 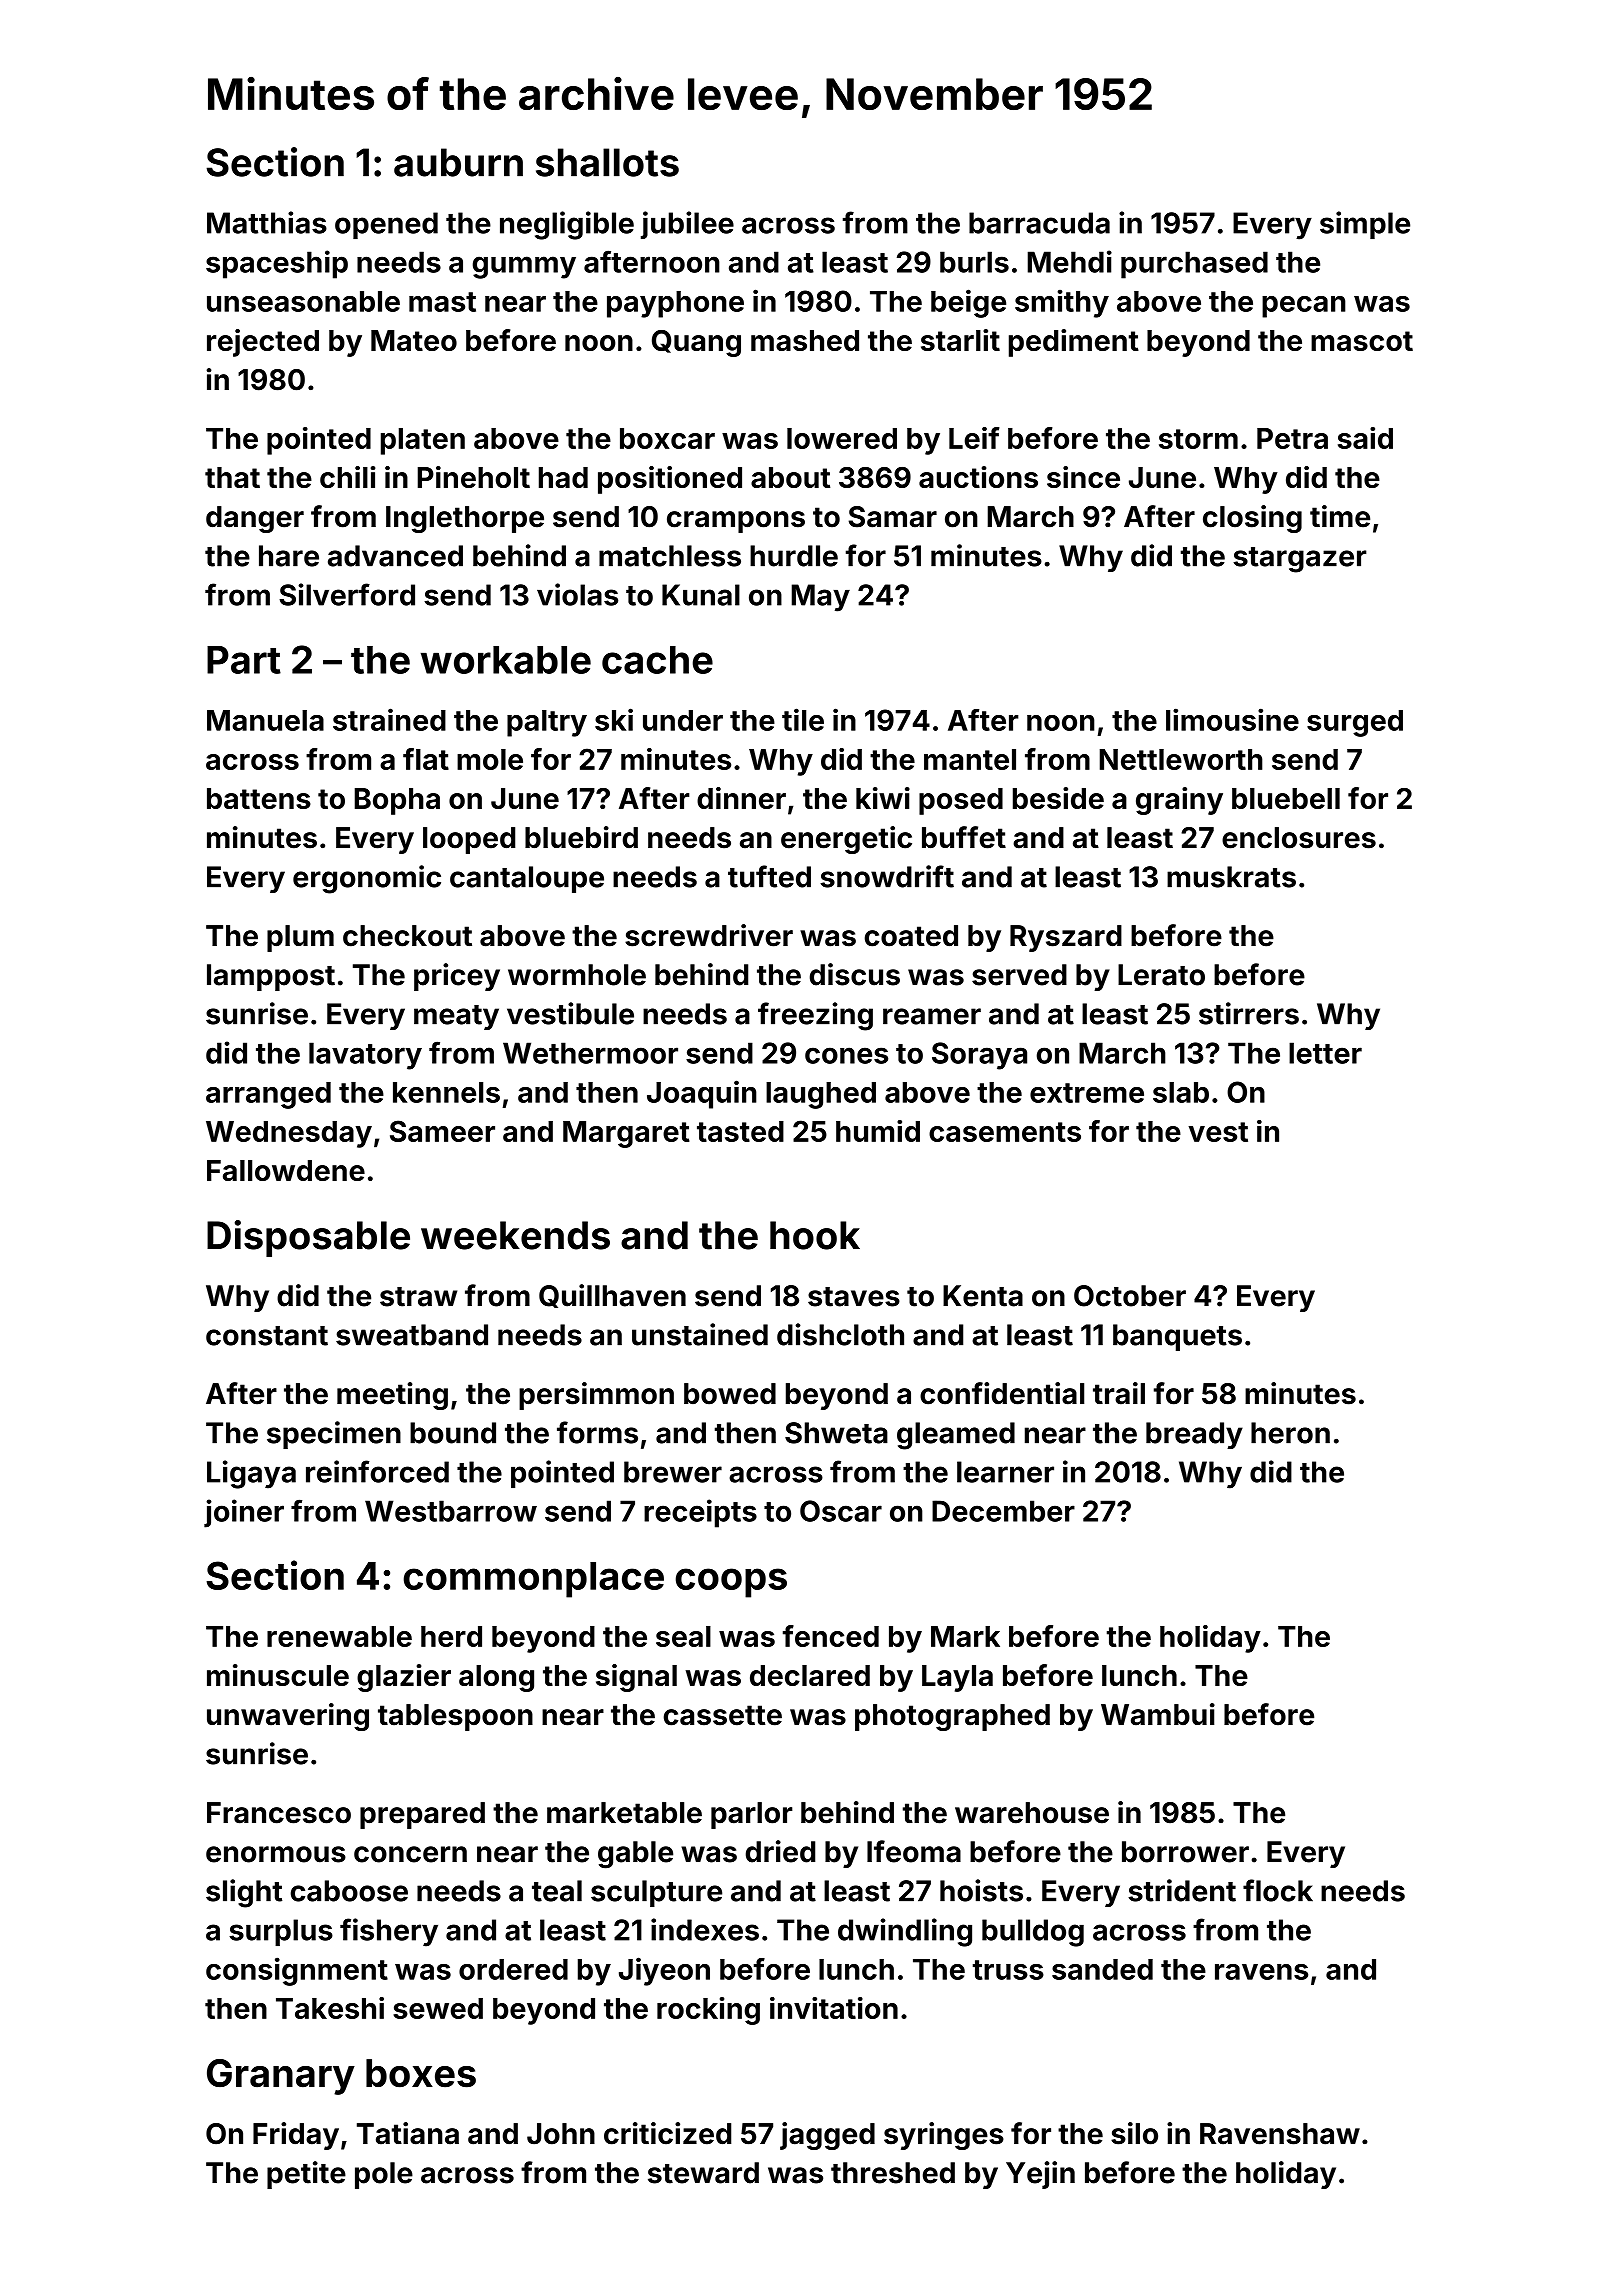 I want to click on bluebird, so click(x=581, y=837).
